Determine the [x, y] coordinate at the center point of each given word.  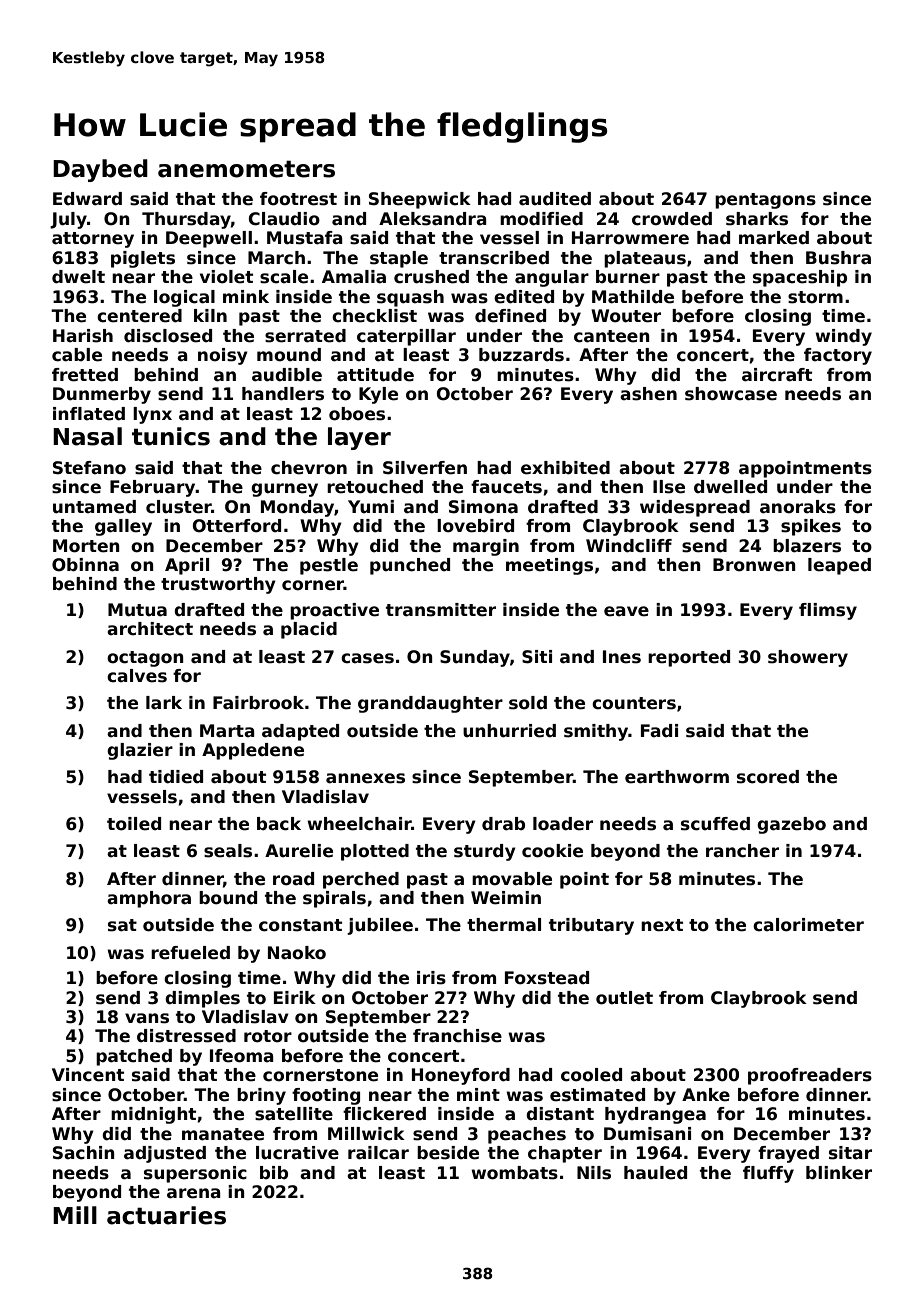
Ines [622, 657]
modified [541, 219]
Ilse [669, 487]
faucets [506, 487]
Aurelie [299, 851]
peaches [527, 1135]
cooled [591, 1075]
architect [150, 629]
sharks [757, 219]
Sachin [84, 1153]
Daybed [100, 170]
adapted [300, 732]
